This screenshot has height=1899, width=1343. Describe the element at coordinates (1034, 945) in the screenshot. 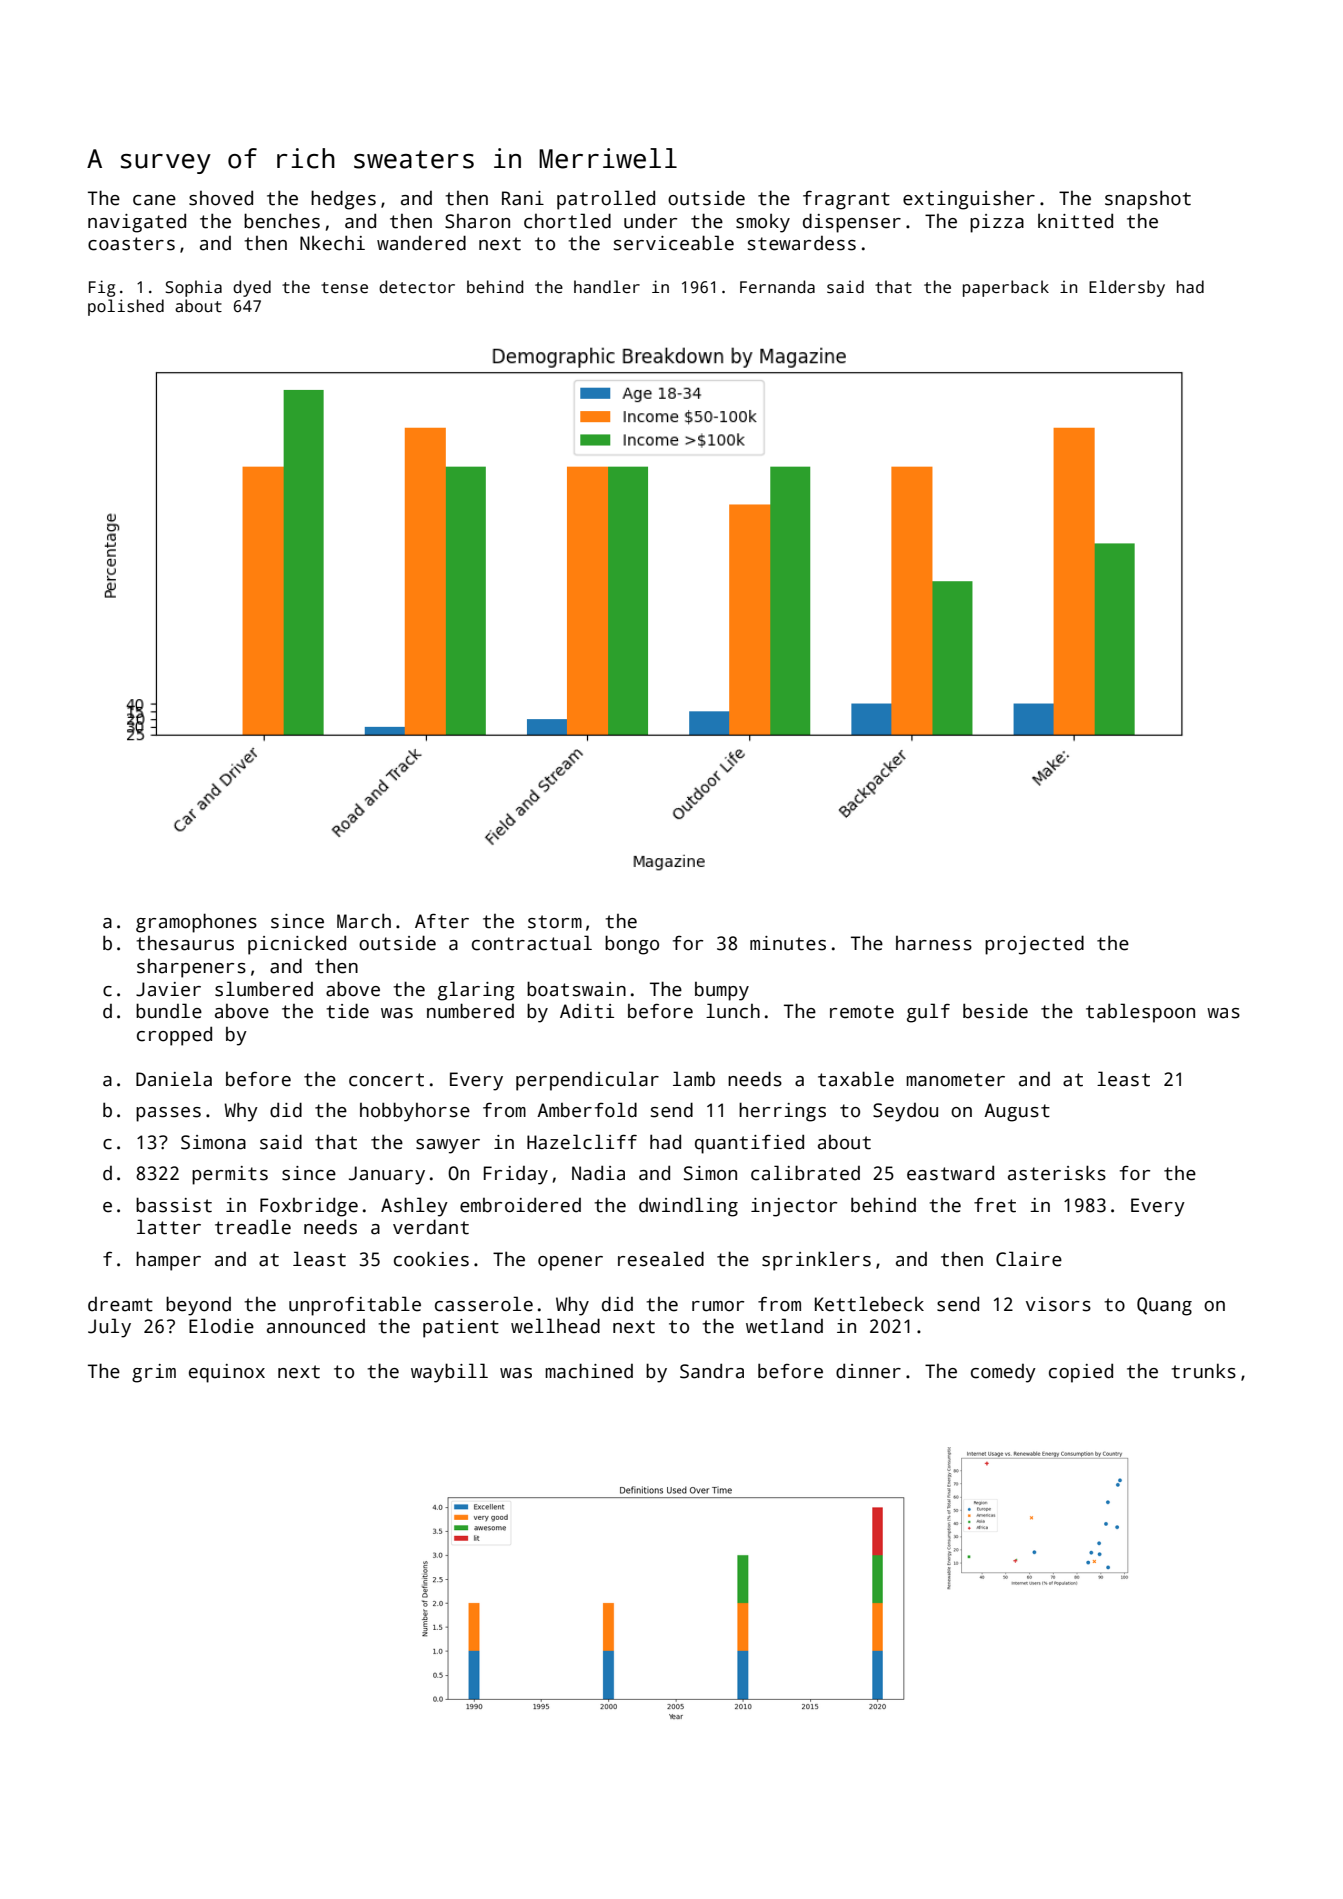

I see `projected` at that location.
